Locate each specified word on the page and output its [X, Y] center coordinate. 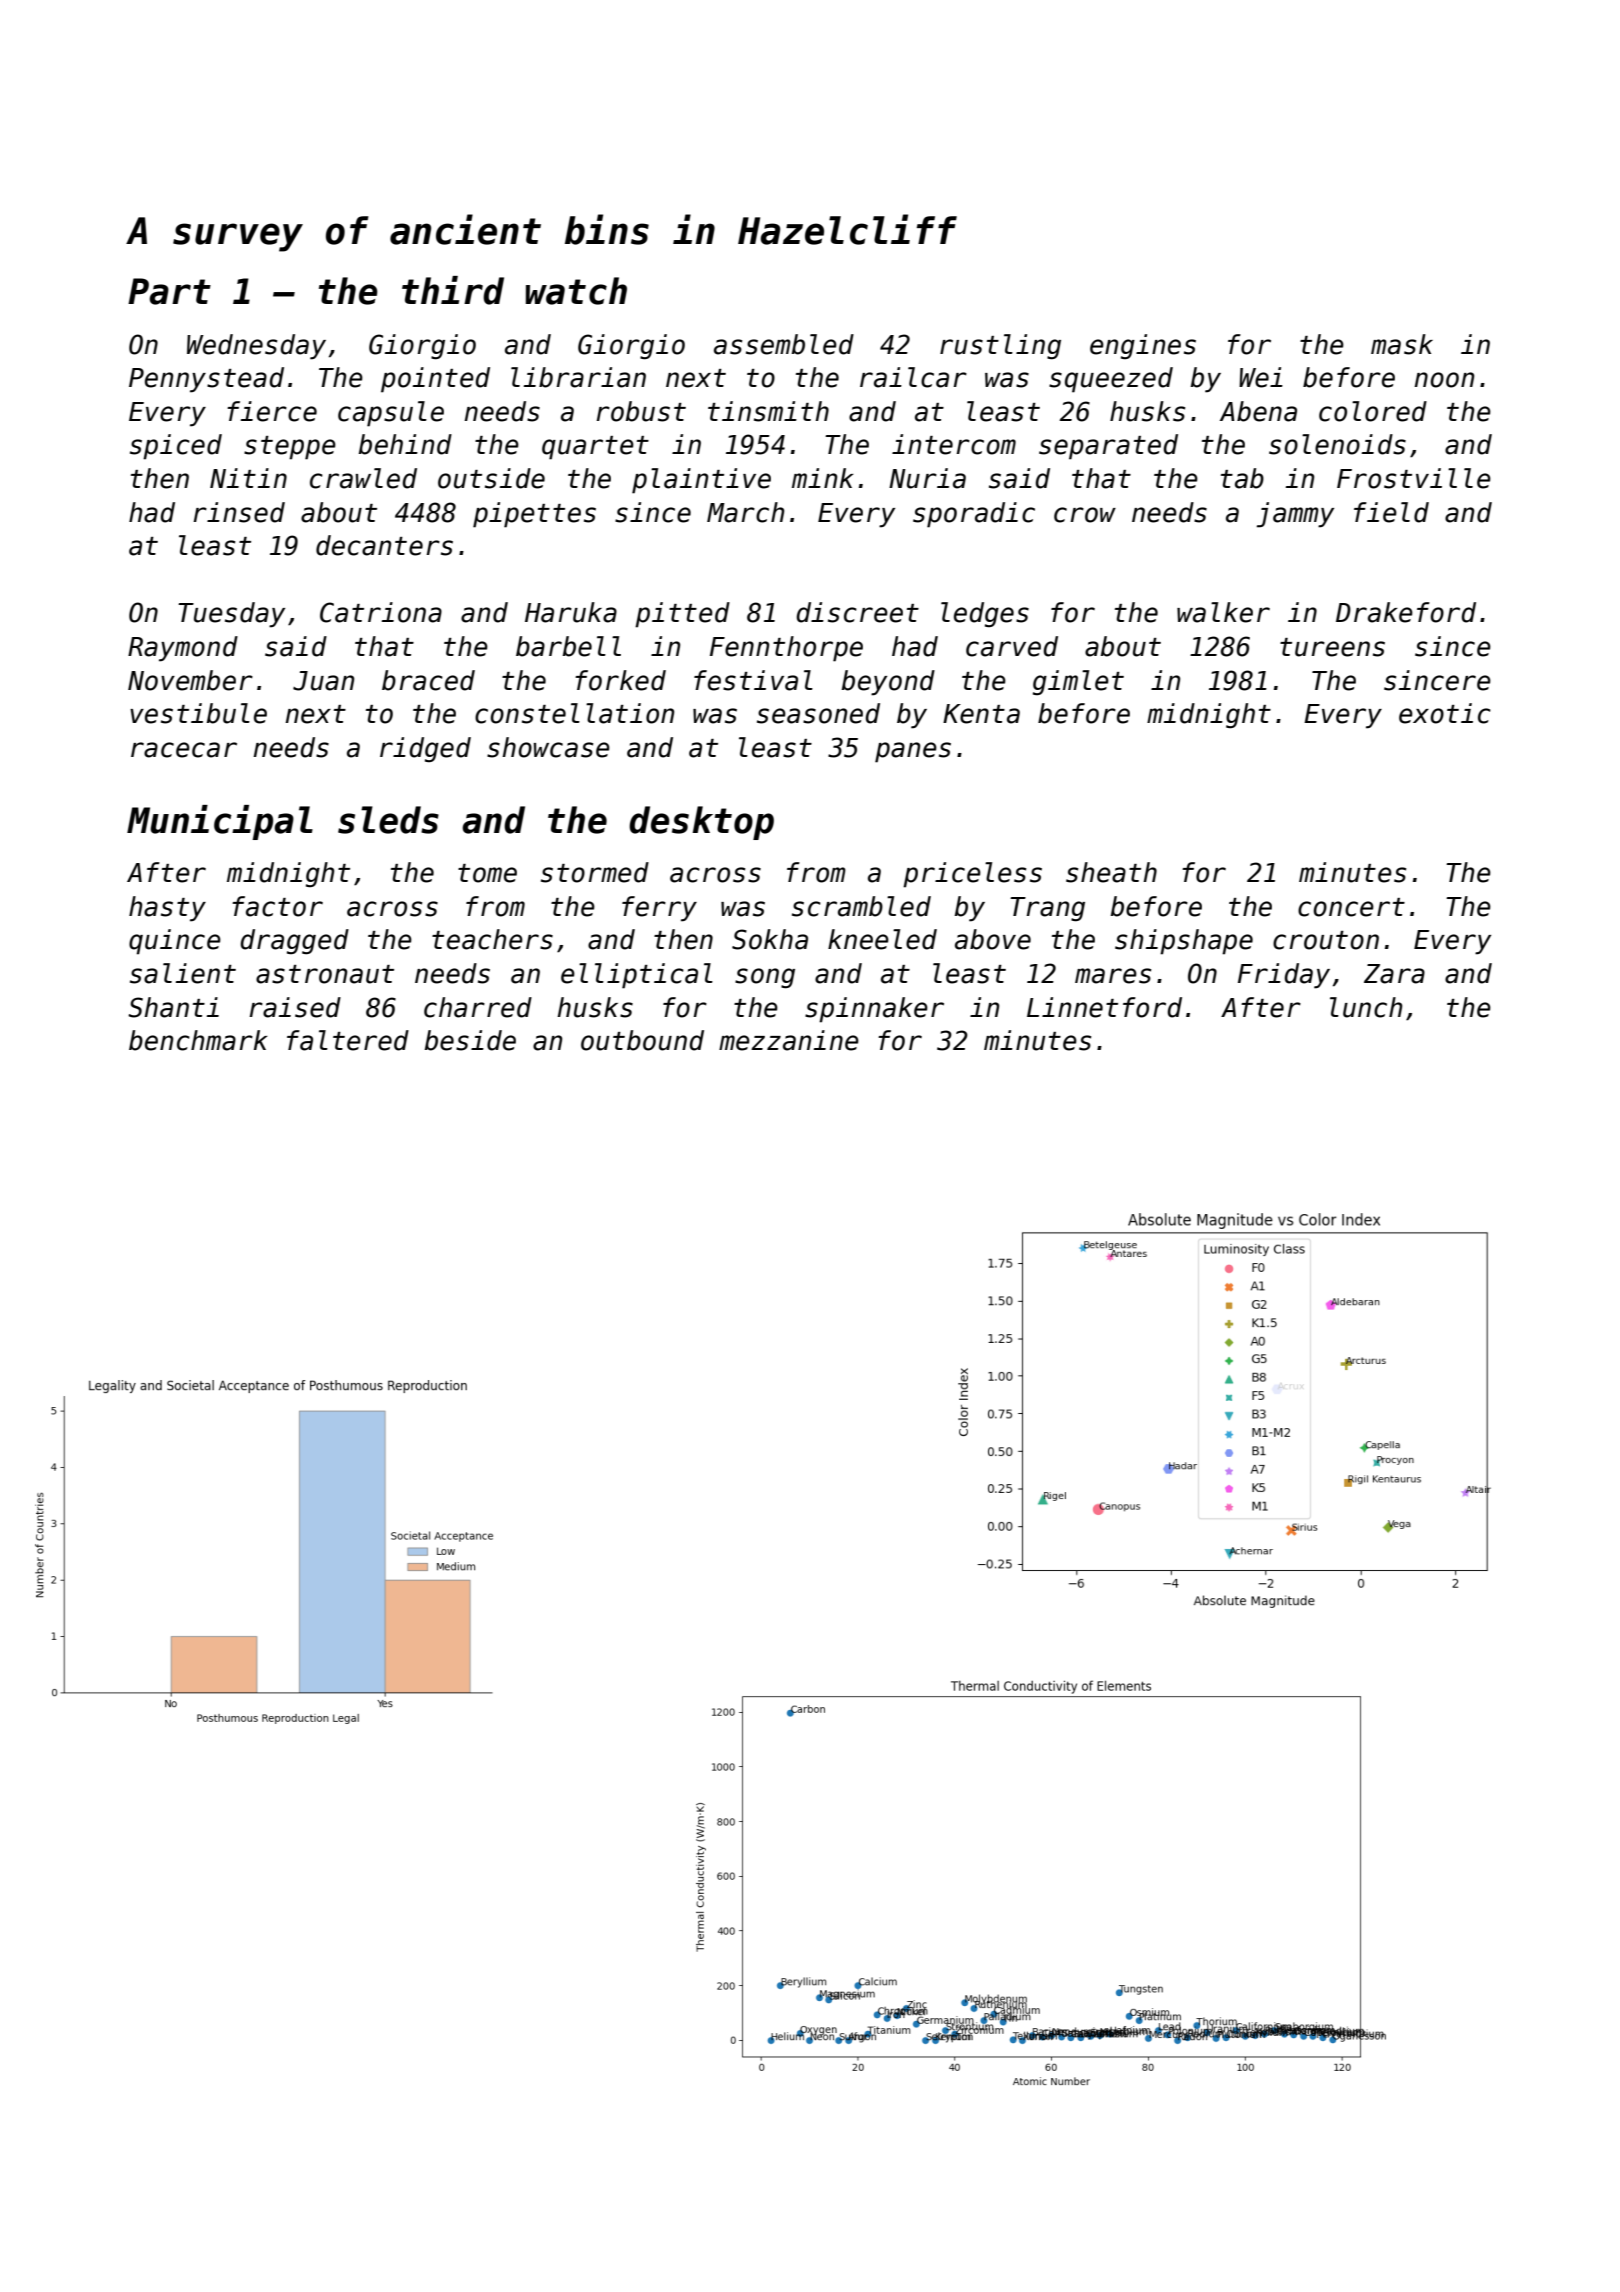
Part [169, 291]
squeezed [1111, 380]
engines [1143, 346]
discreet [857, 612]
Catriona [381, 612]
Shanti [173, 1007]
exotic [1445, 713]
